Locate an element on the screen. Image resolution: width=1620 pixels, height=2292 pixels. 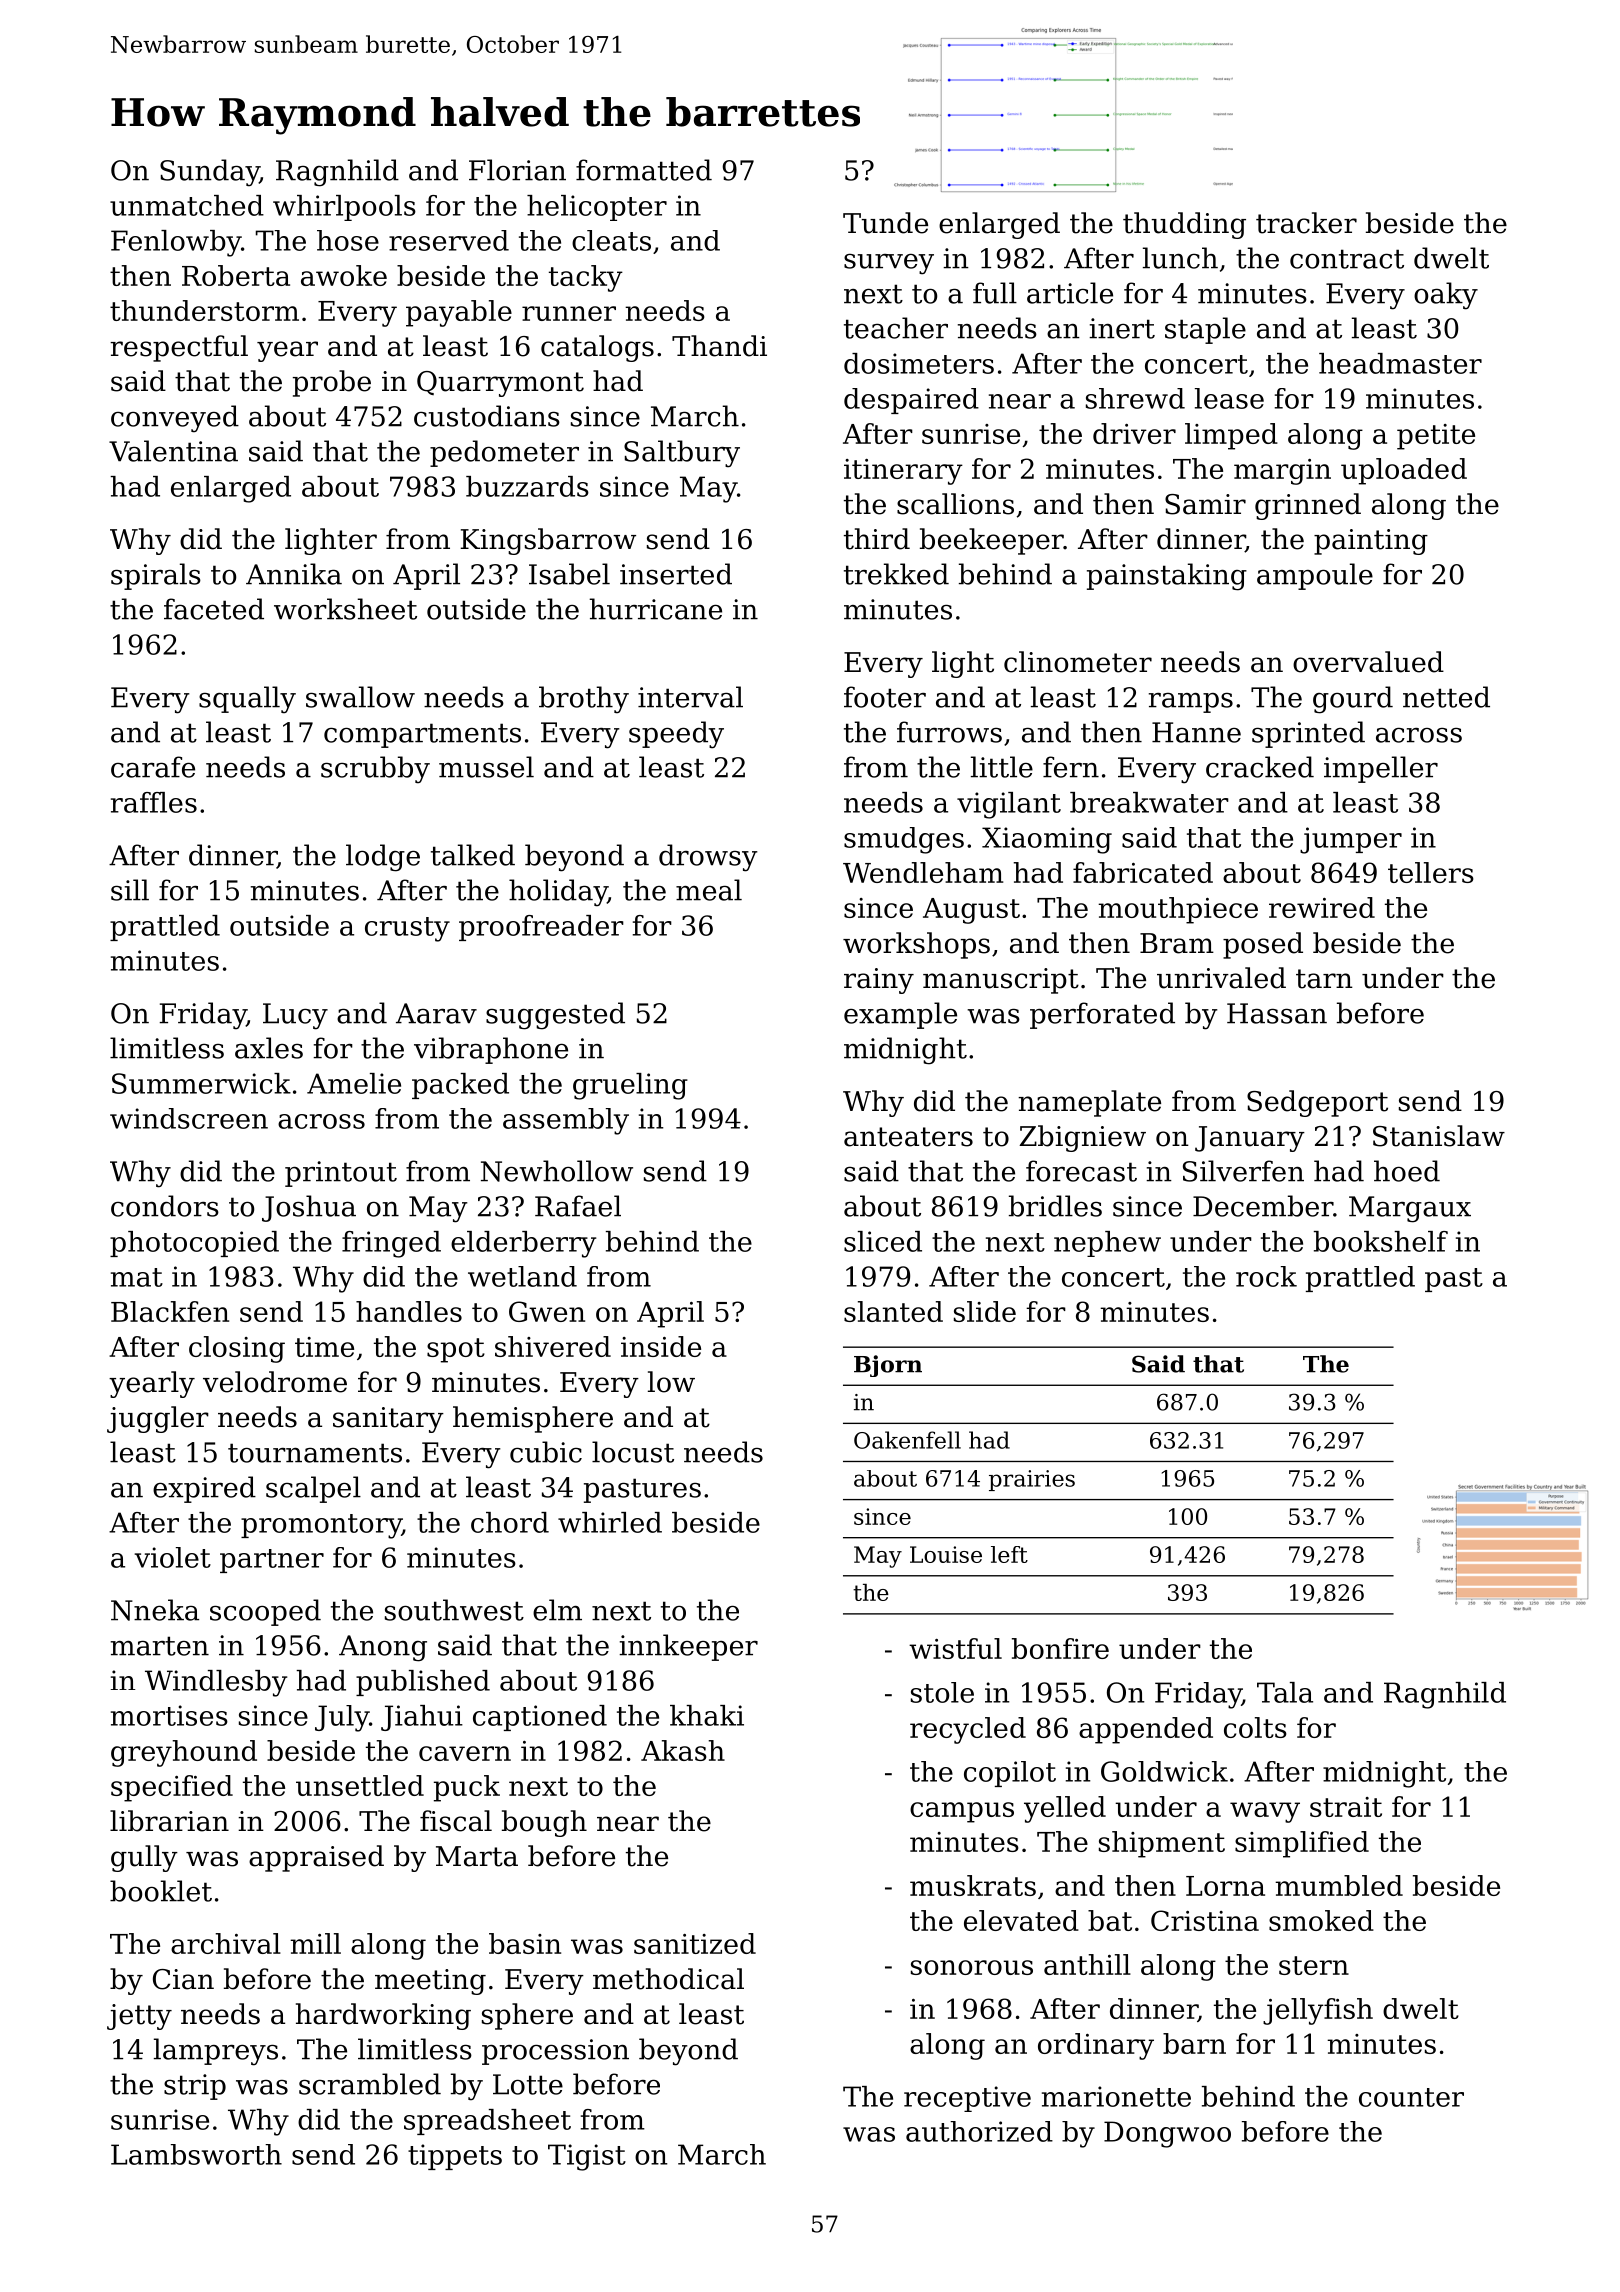
published is located at coordinates (423, 1683).
